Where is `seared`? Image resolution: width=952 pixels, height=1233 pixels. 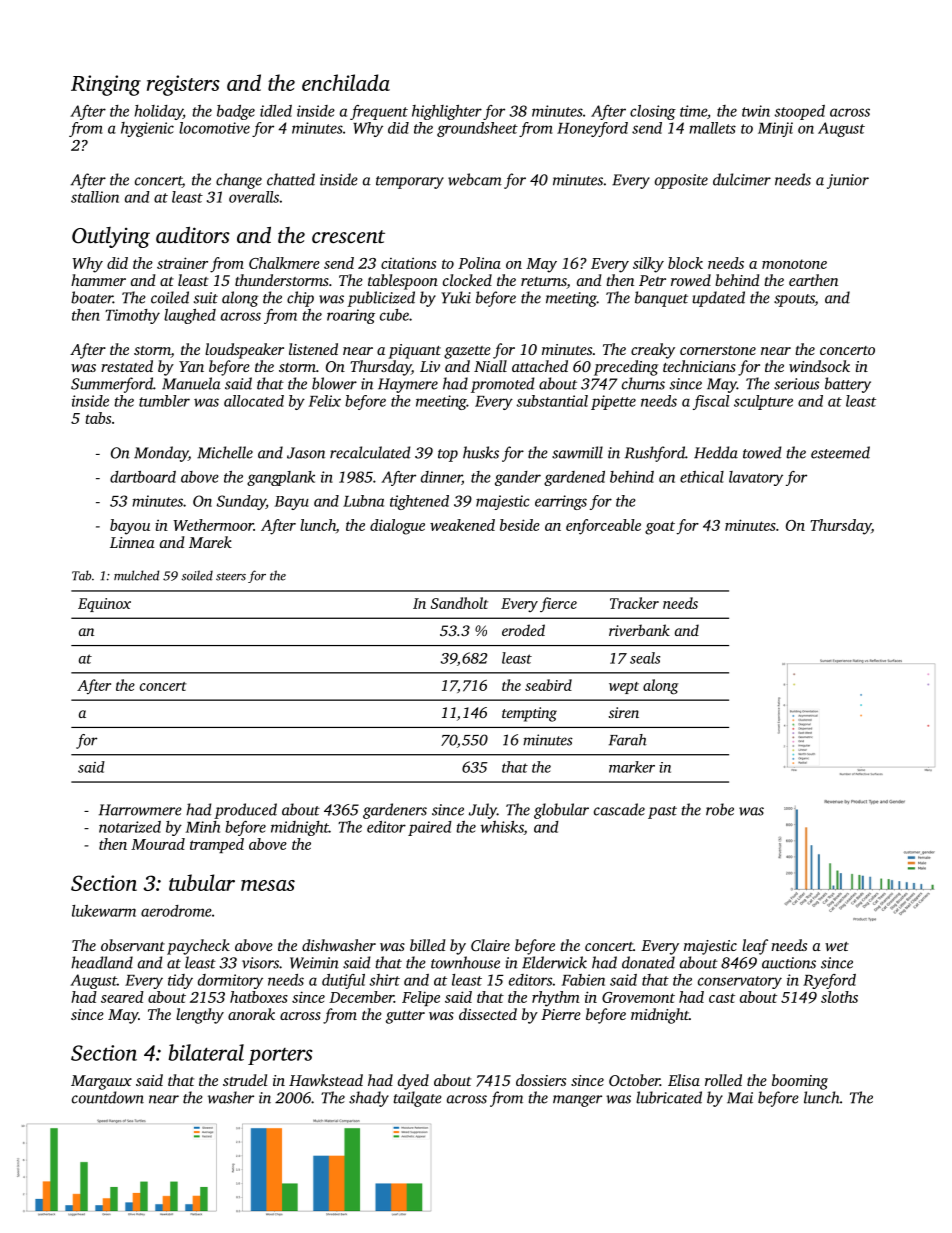
seared is located at coordinates (122, 997).
